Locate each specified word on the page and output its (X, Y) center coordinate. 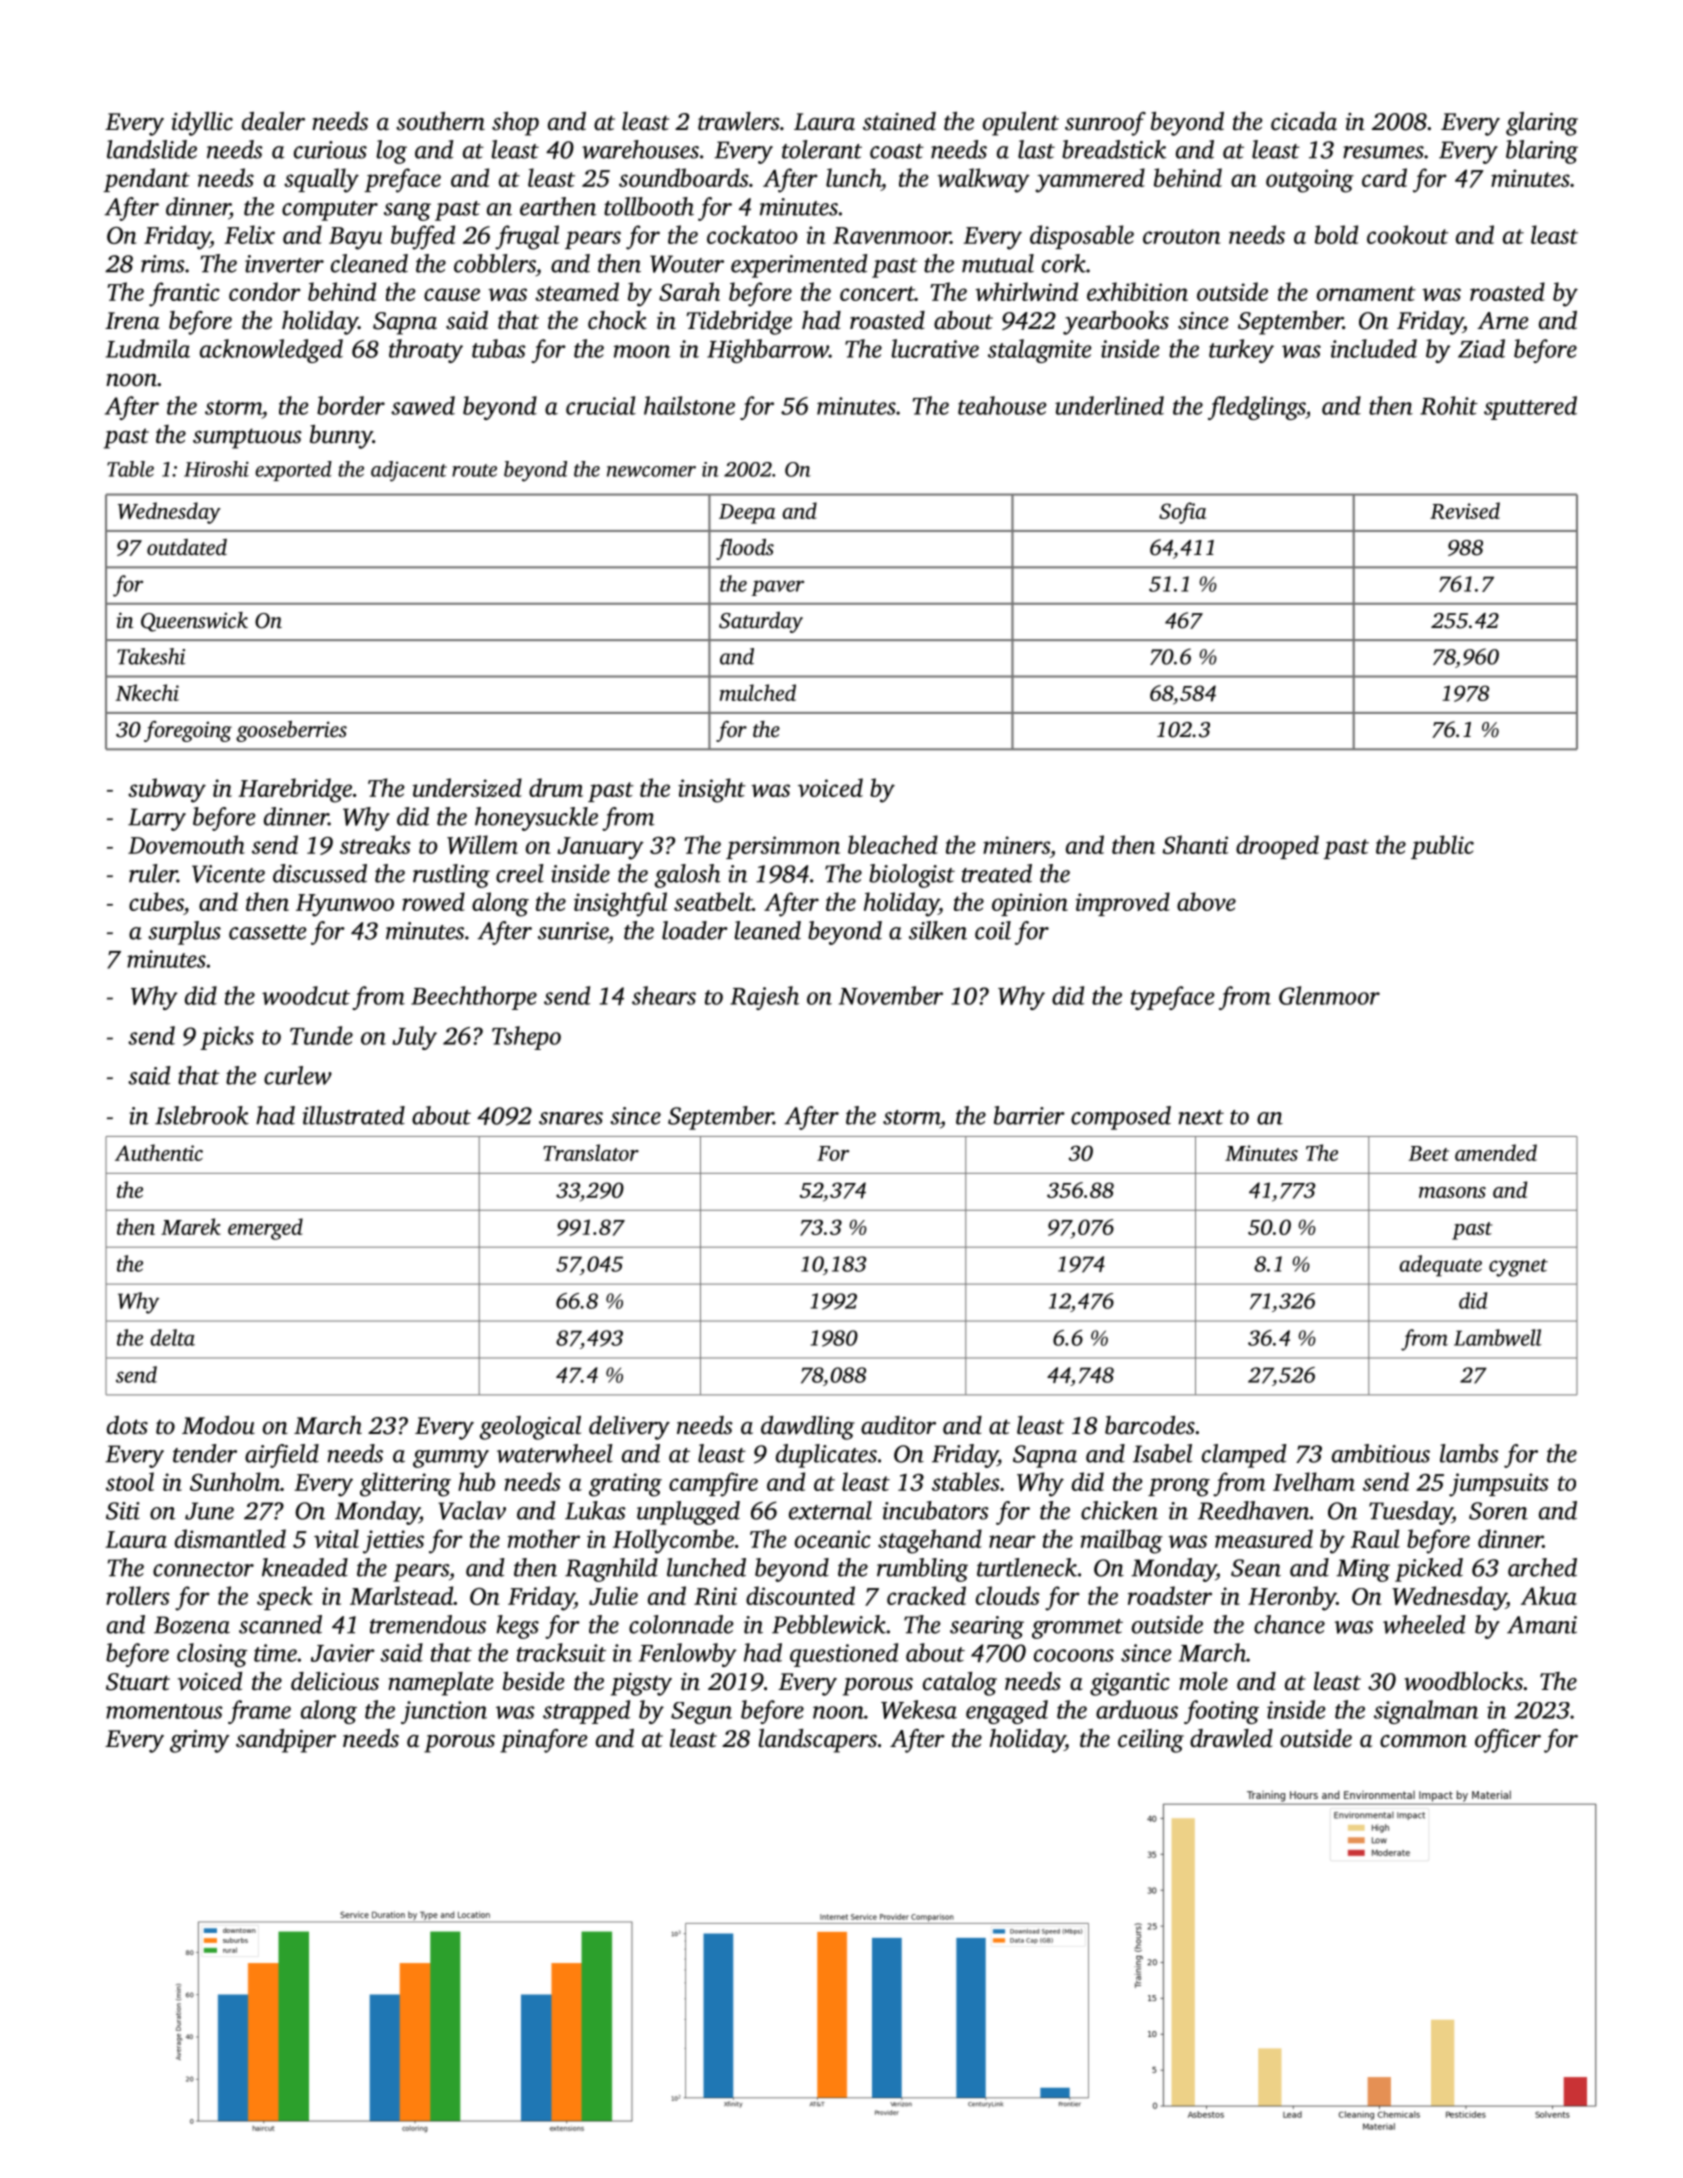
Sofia (1182, 513)
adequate (1440, 1266)
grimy (200, 1741)
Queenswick (194, 622)
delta (172, 1337)
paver (777, 588)
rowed (433, 901)
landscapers (817, 1741)
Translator (591, 1152)
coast (897, 151)
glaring (1542, 124)
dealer (273, 121)
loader (695, 930)
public (1442, 847)
